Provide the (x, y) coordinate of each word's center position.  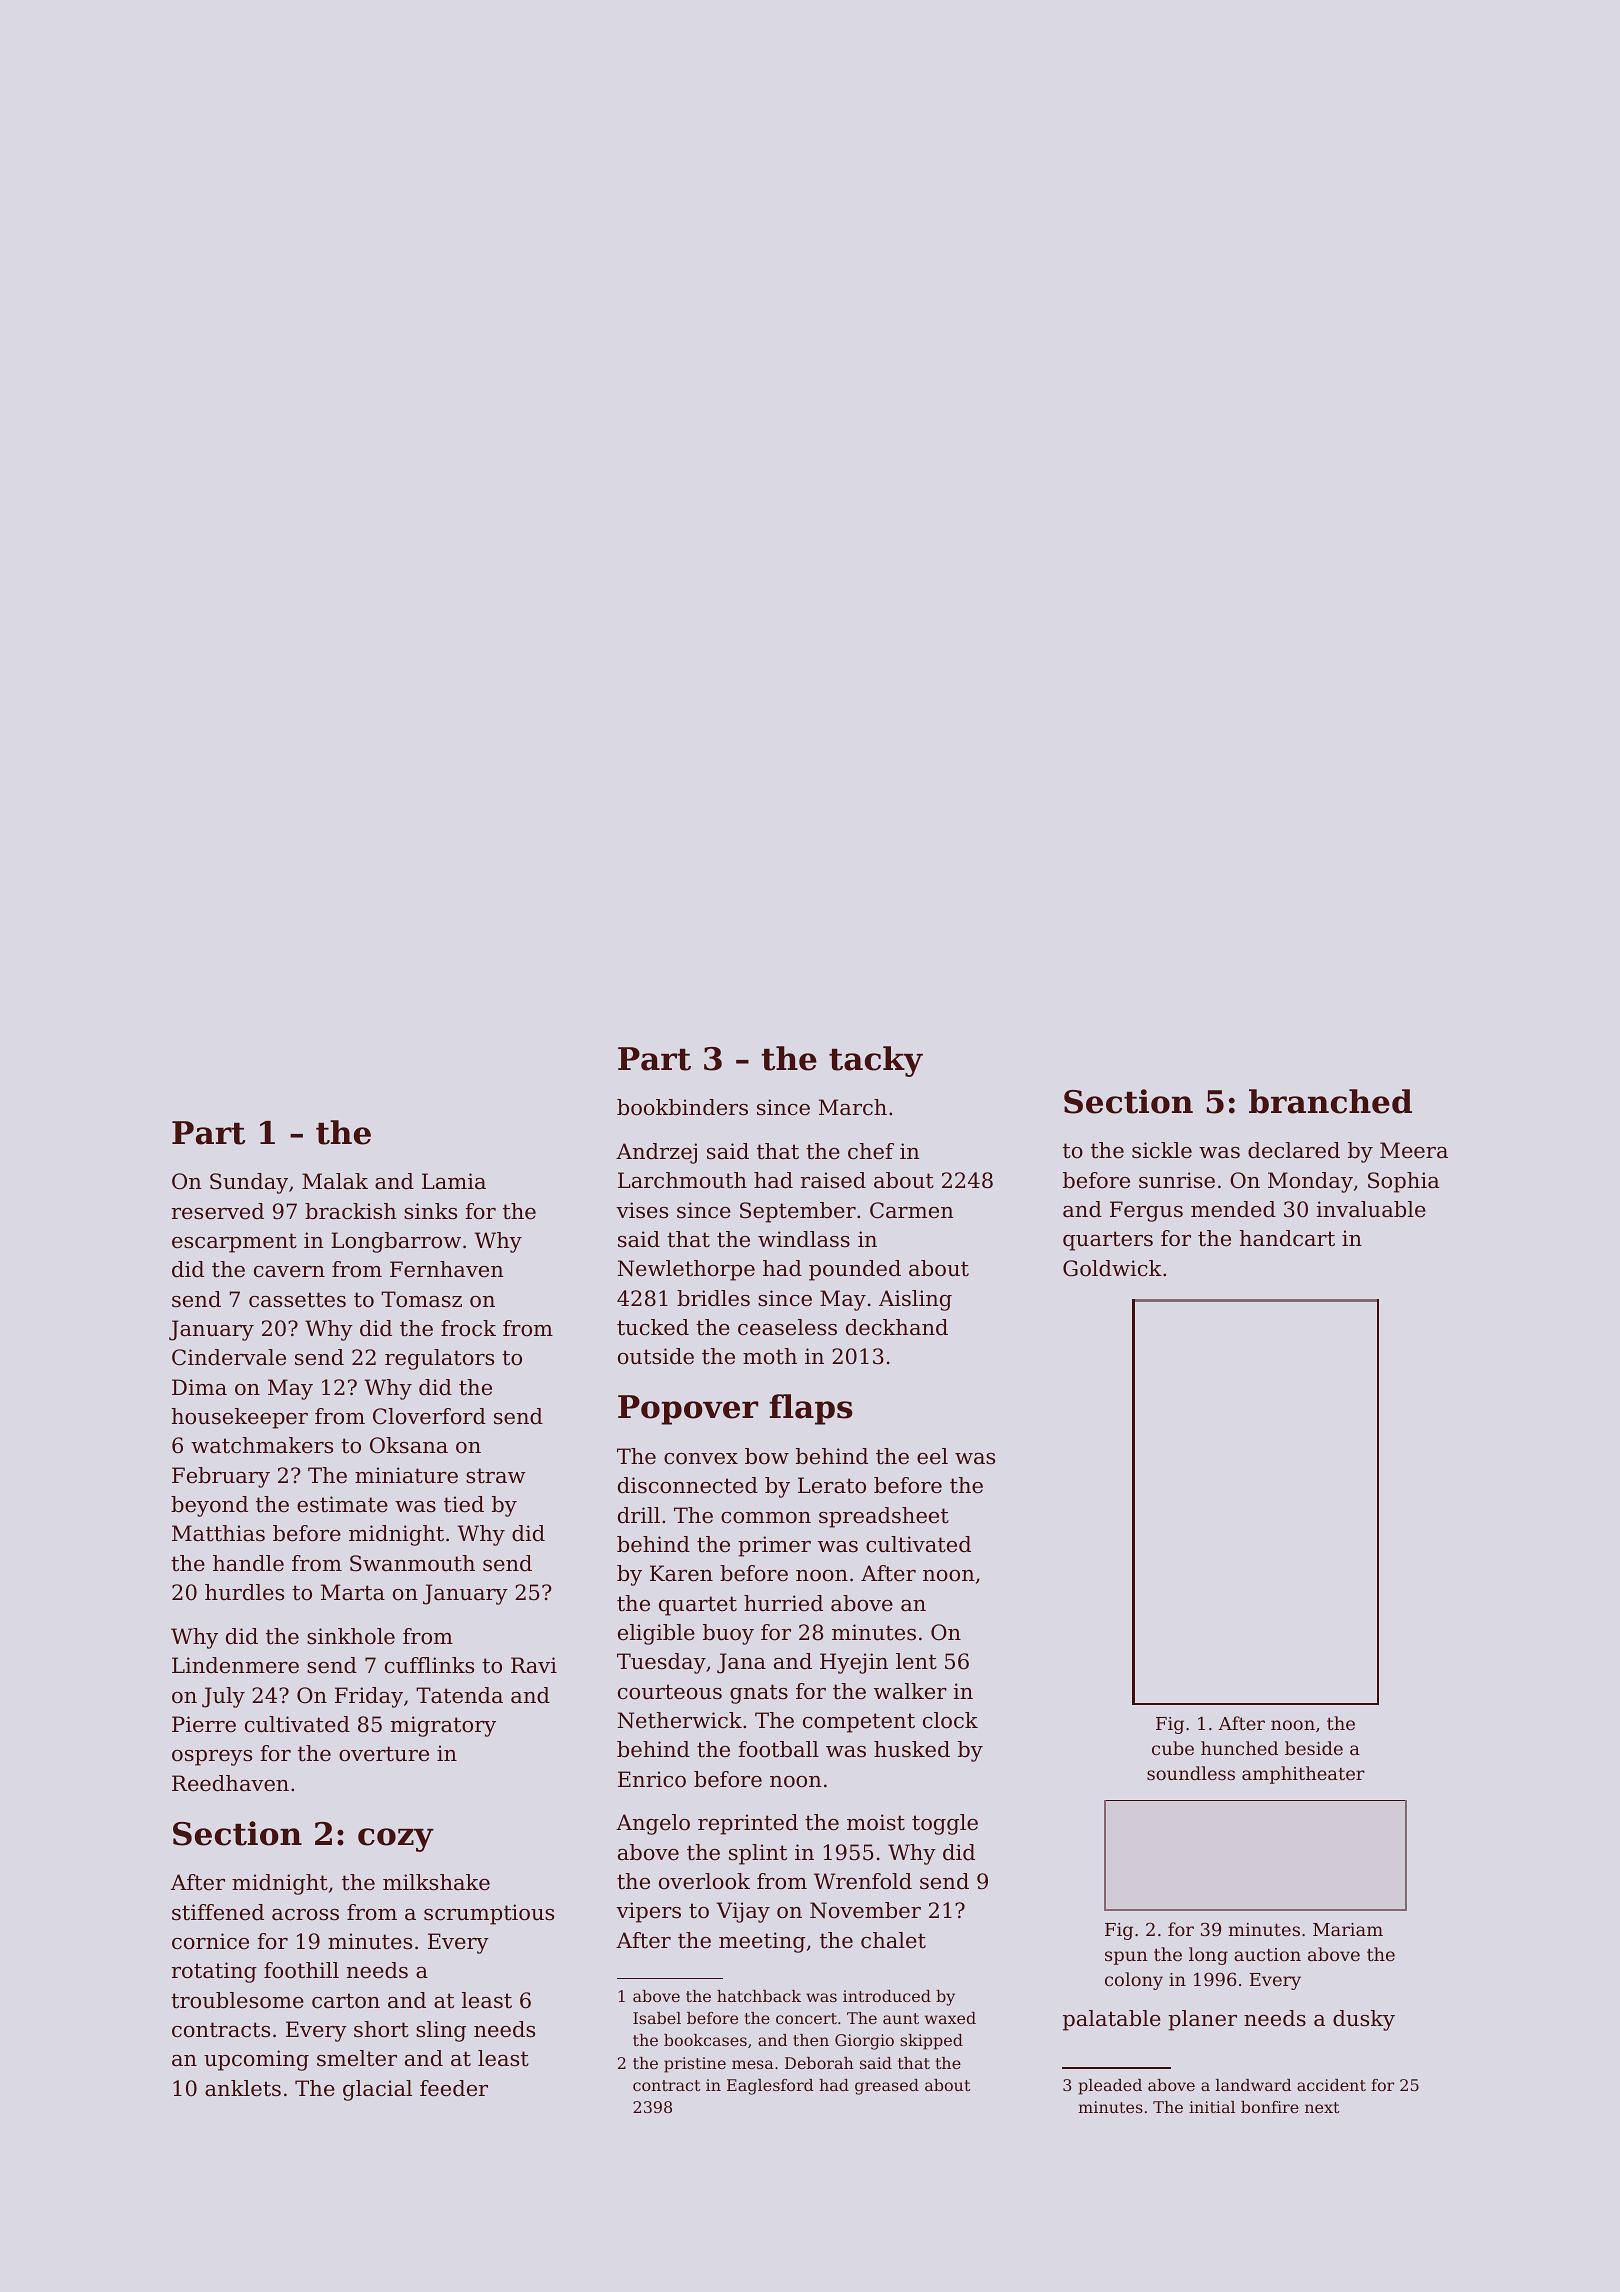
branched (1330, 1101)
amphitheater (1303, 1775)
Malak (335, 1181)
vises (642, 1210)
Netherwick (680, 1720)
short (381, 2029)
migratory (443, 1726)
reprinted (748, 1824)
